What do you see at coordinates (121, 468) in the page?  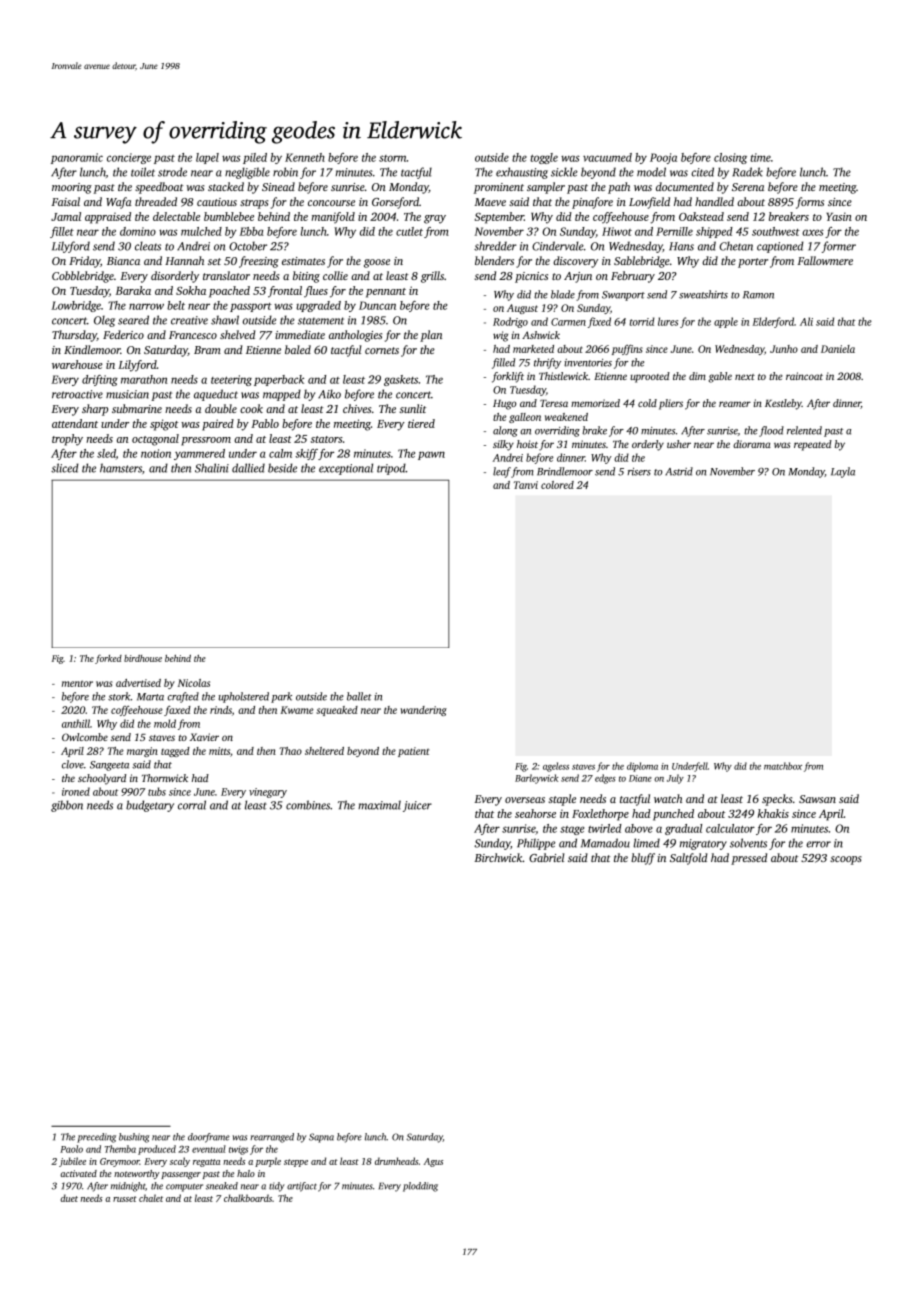 I see `hamsters` at bounding box center [121, 468].
